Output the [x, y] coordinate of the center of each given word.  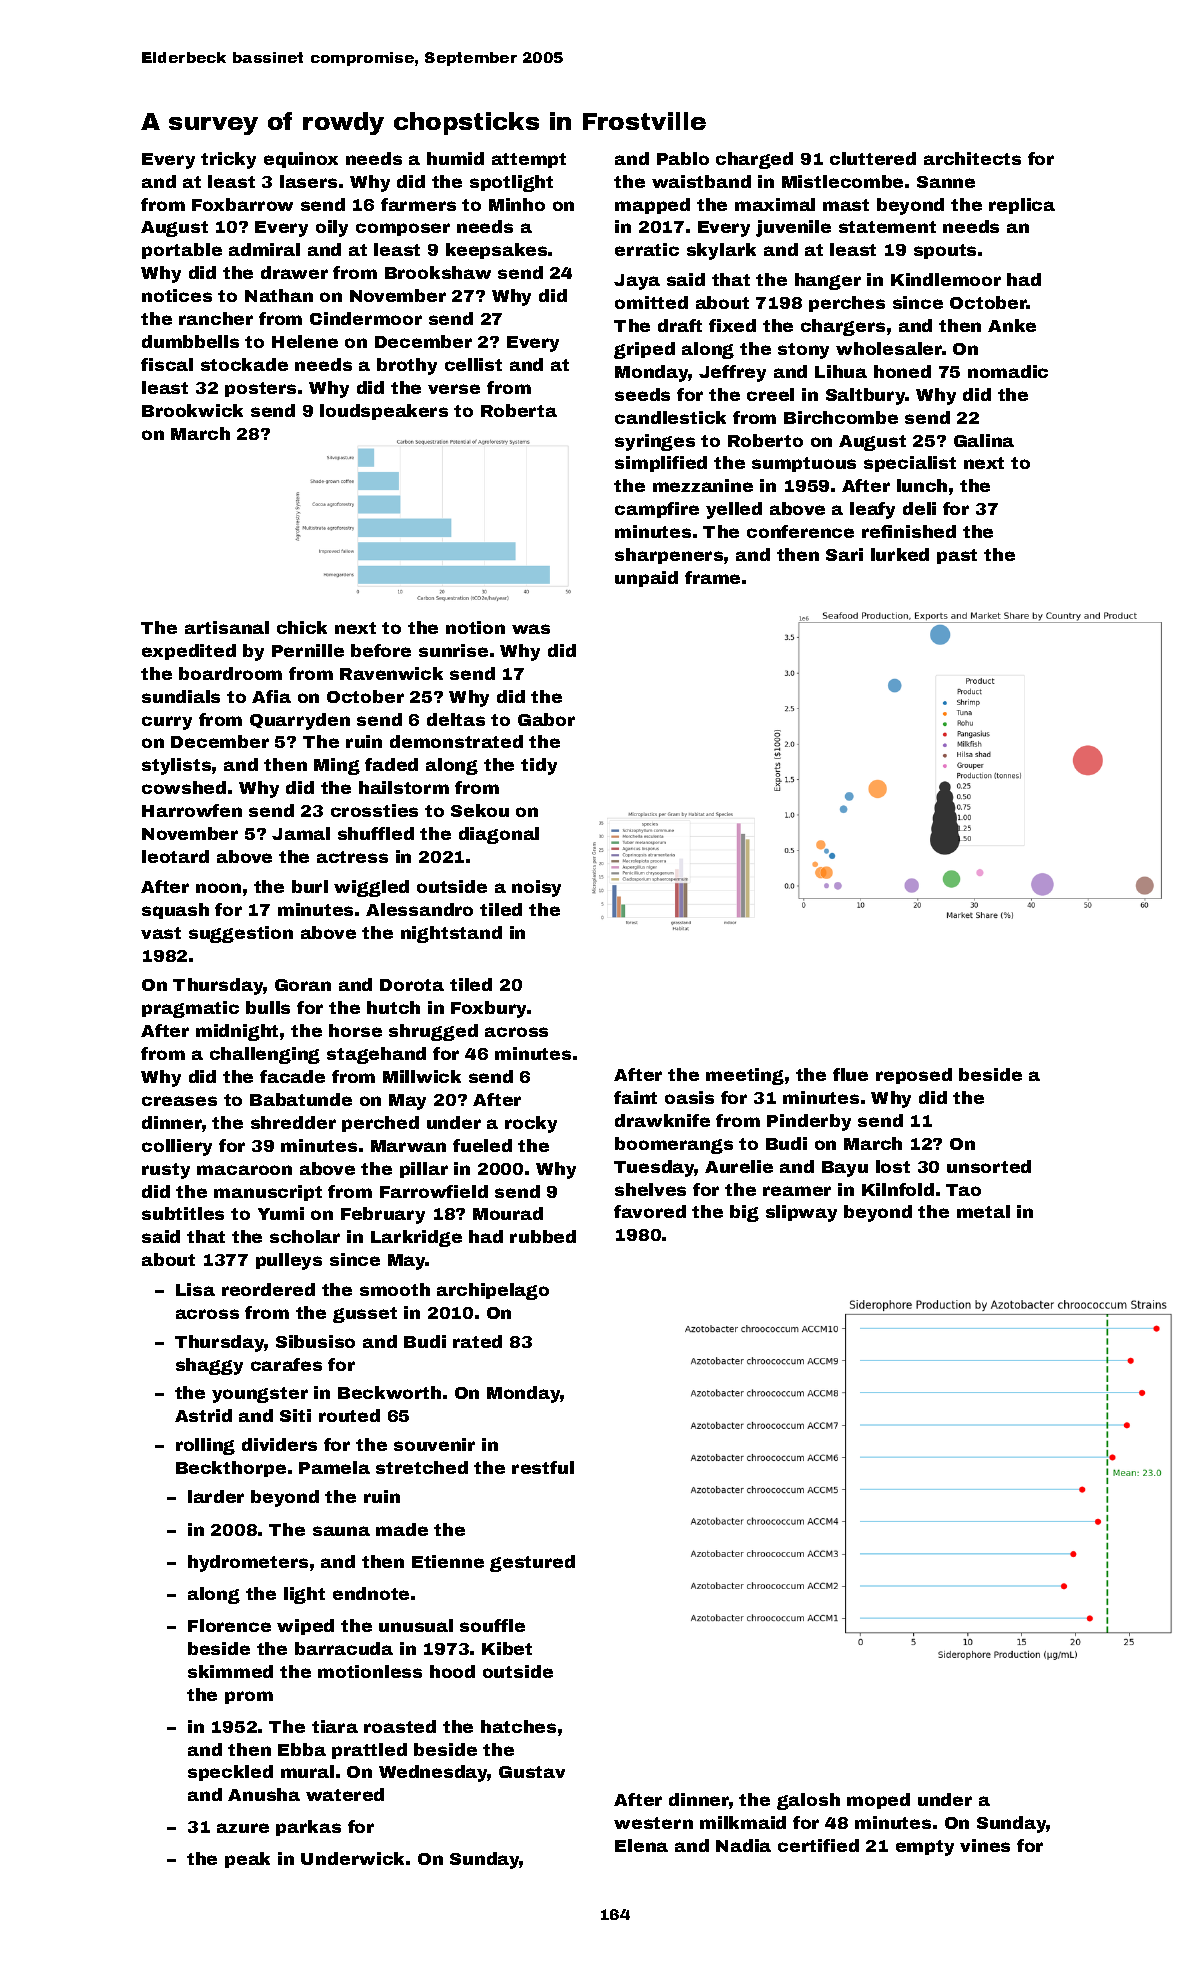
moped [878, 1801]
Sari [844, 554]
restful [543, 1467]
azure [243, 1828]
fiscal [167, 364]
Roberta [519, 410]
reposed [914, 1076]
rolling [205, 1446]
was [531, 629]
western [653, 1823]
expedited [189, 652]
